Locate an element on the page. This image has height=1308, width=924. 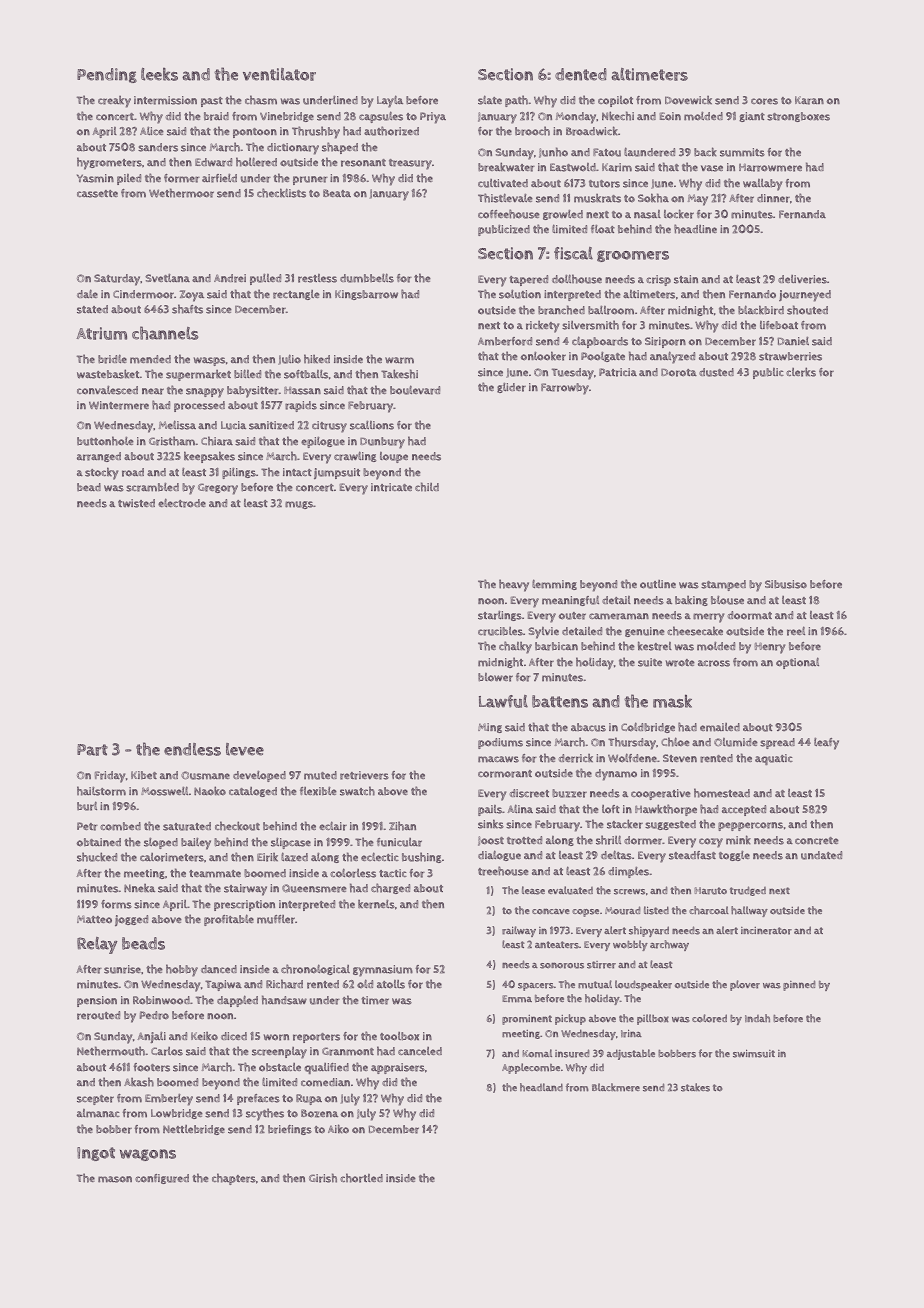
child is located at coordinates (427, 487).
